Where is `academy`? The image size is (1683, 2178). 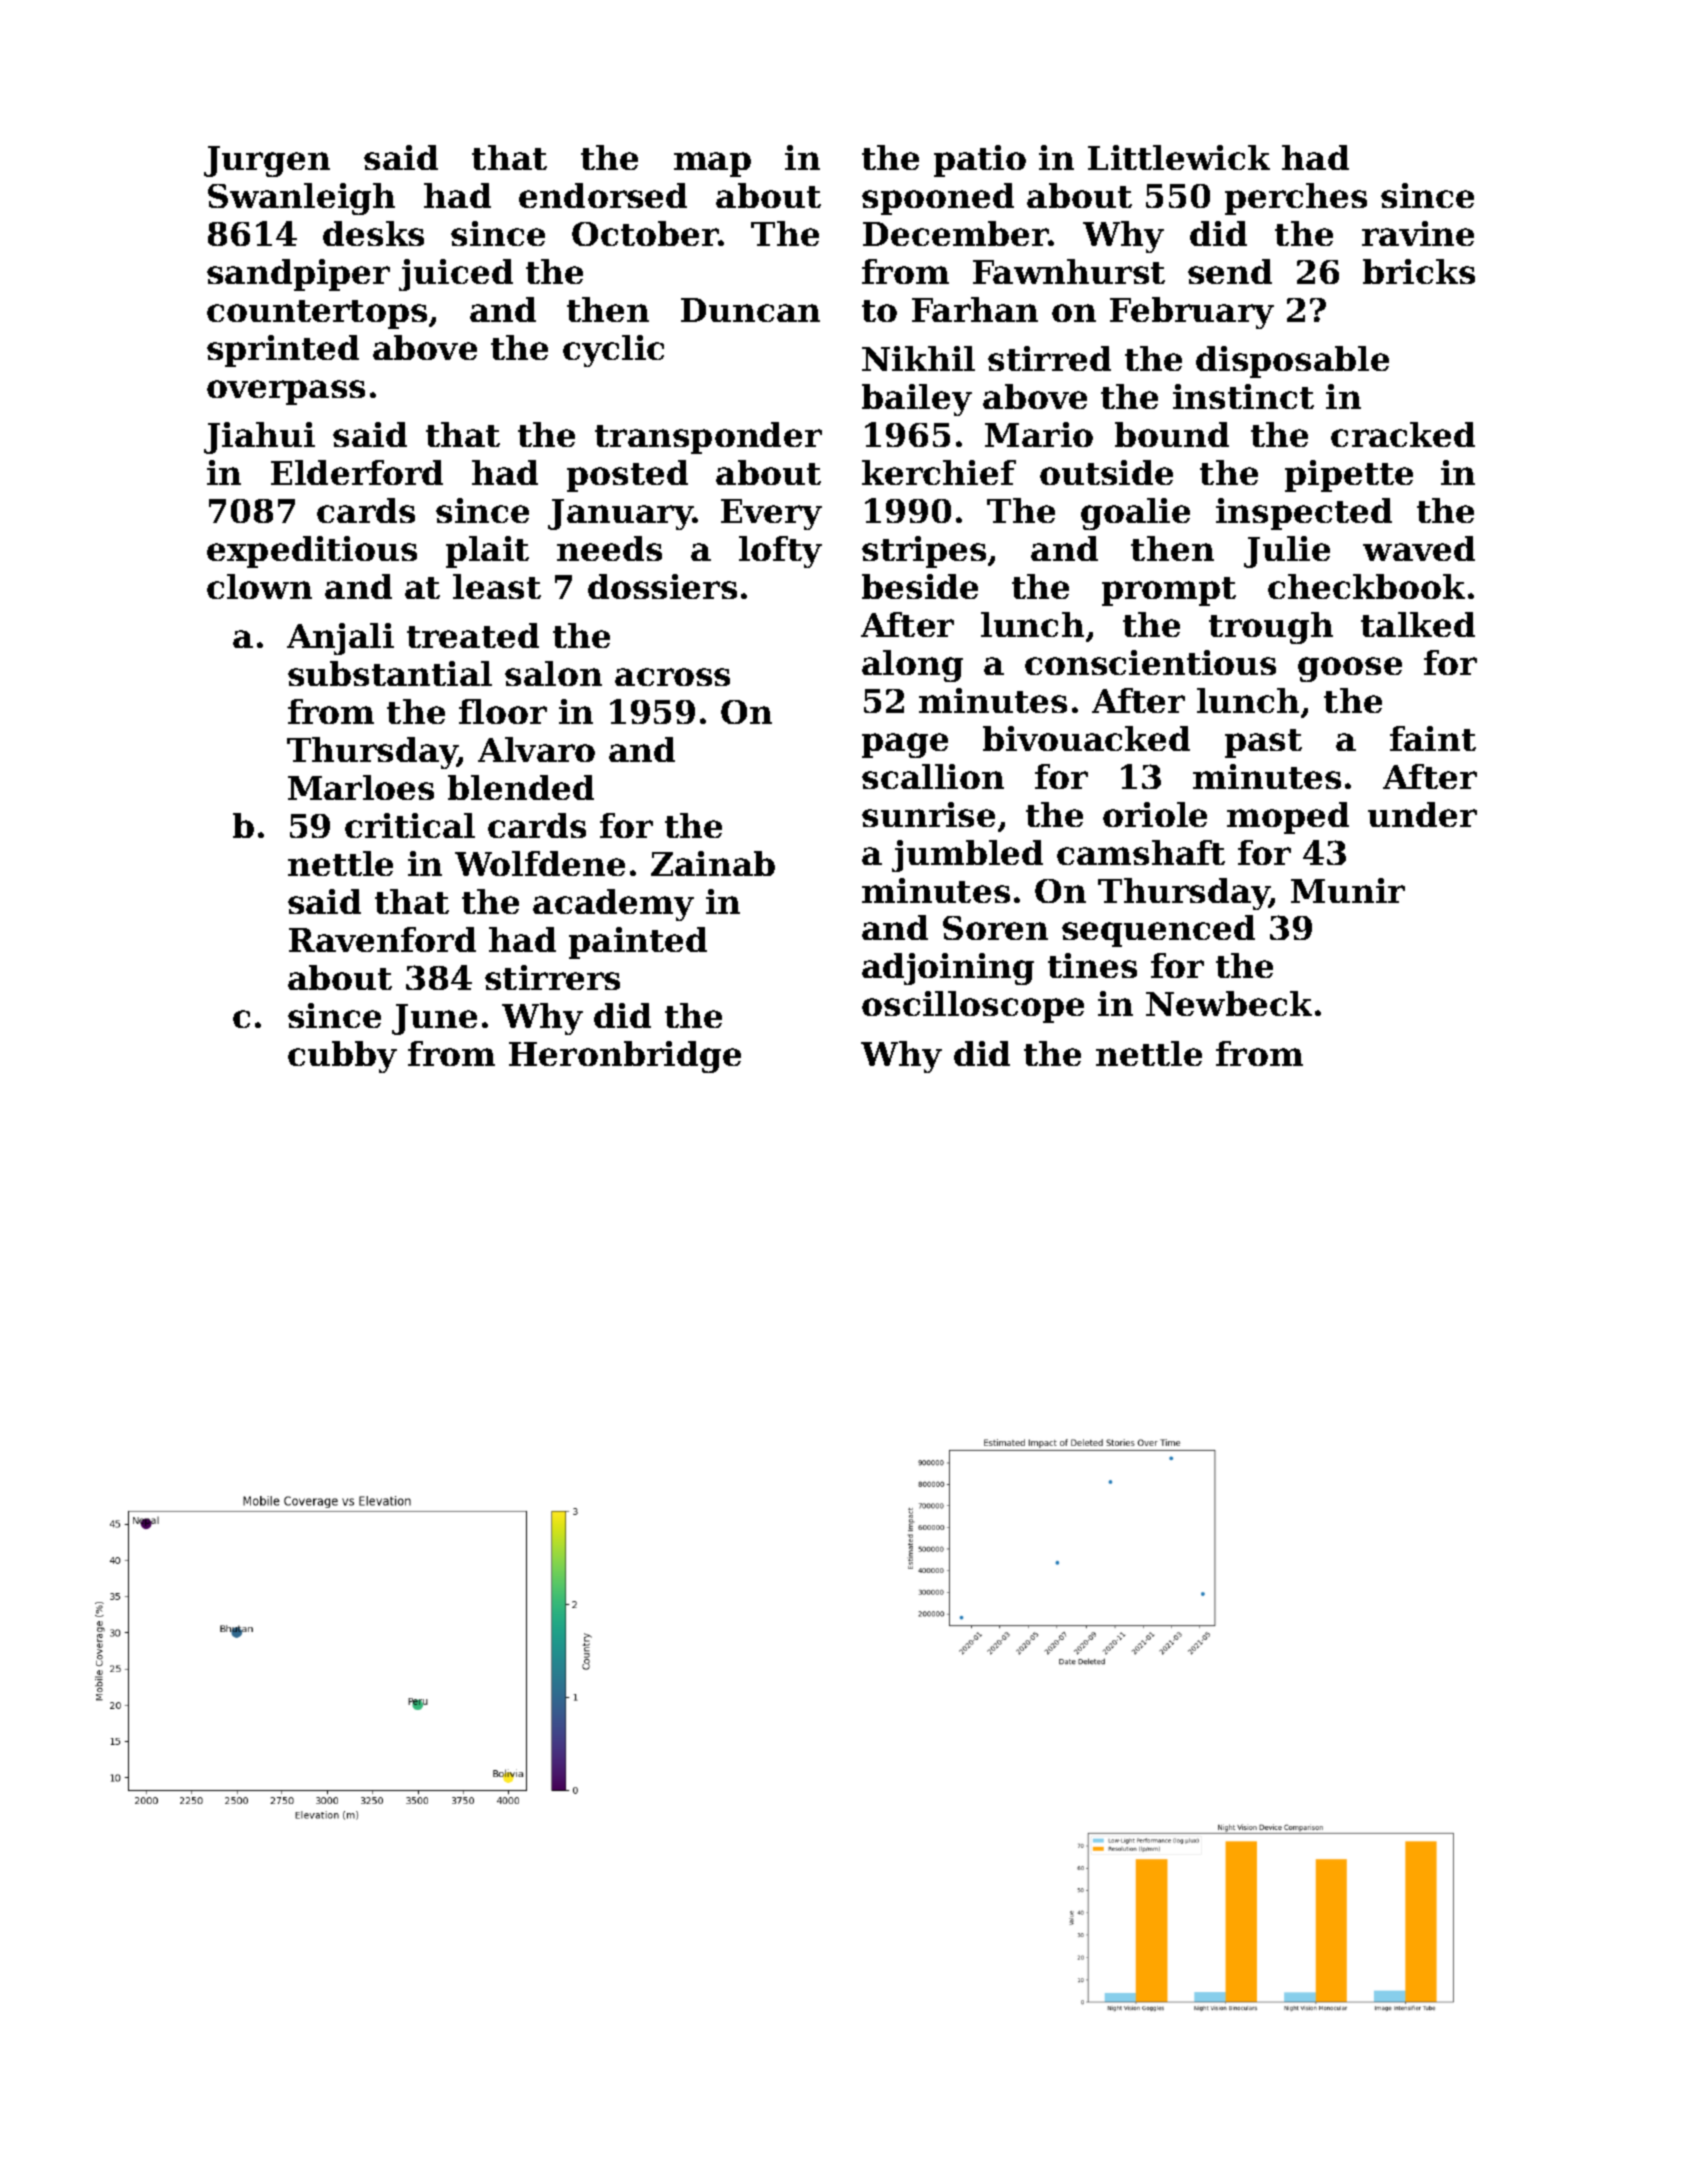
academy is located at coordinates (613, 905).
